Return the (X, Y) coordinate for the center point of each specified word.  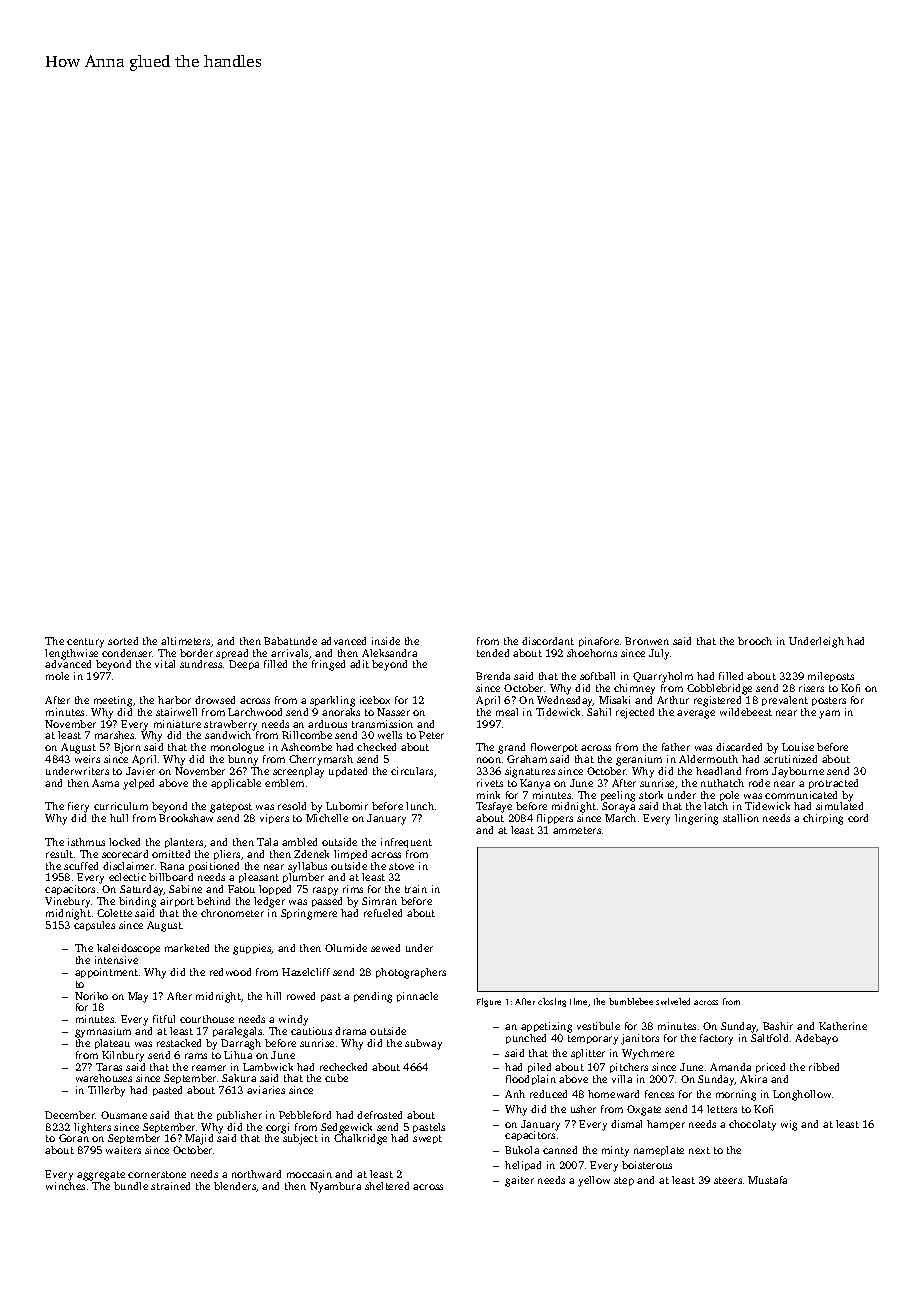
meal (507, 712)
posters (829, 701)
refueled (383, 913)
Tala (267, 842)
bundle (131, 1186)
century (85, 643)
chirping (823, 819)
